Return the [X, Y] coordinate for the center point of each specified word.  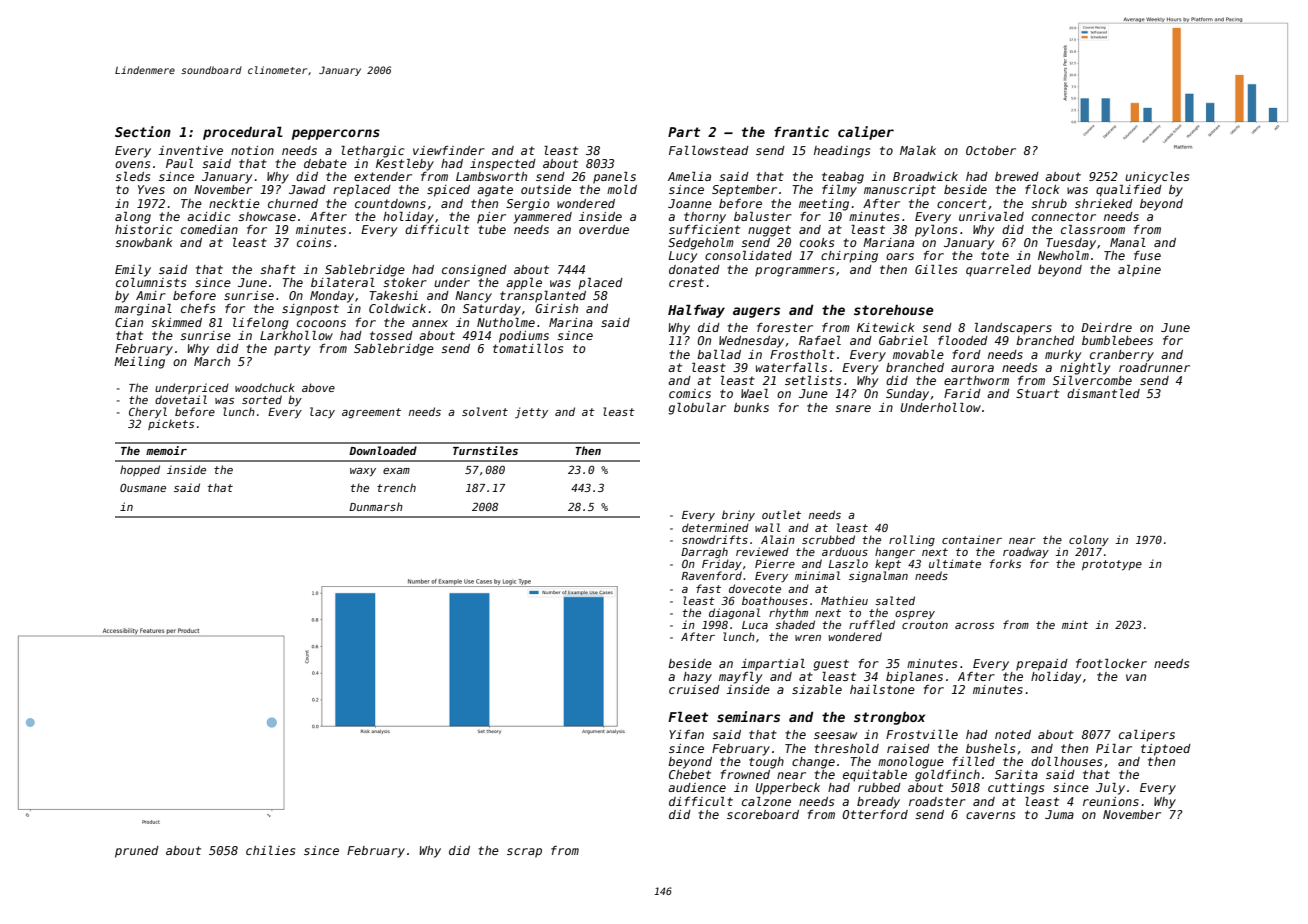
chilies [270, 850]
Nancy [473, 297]
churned [293, 203]
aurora [972, 368]
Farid [962, 393]
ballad [719, 354]
